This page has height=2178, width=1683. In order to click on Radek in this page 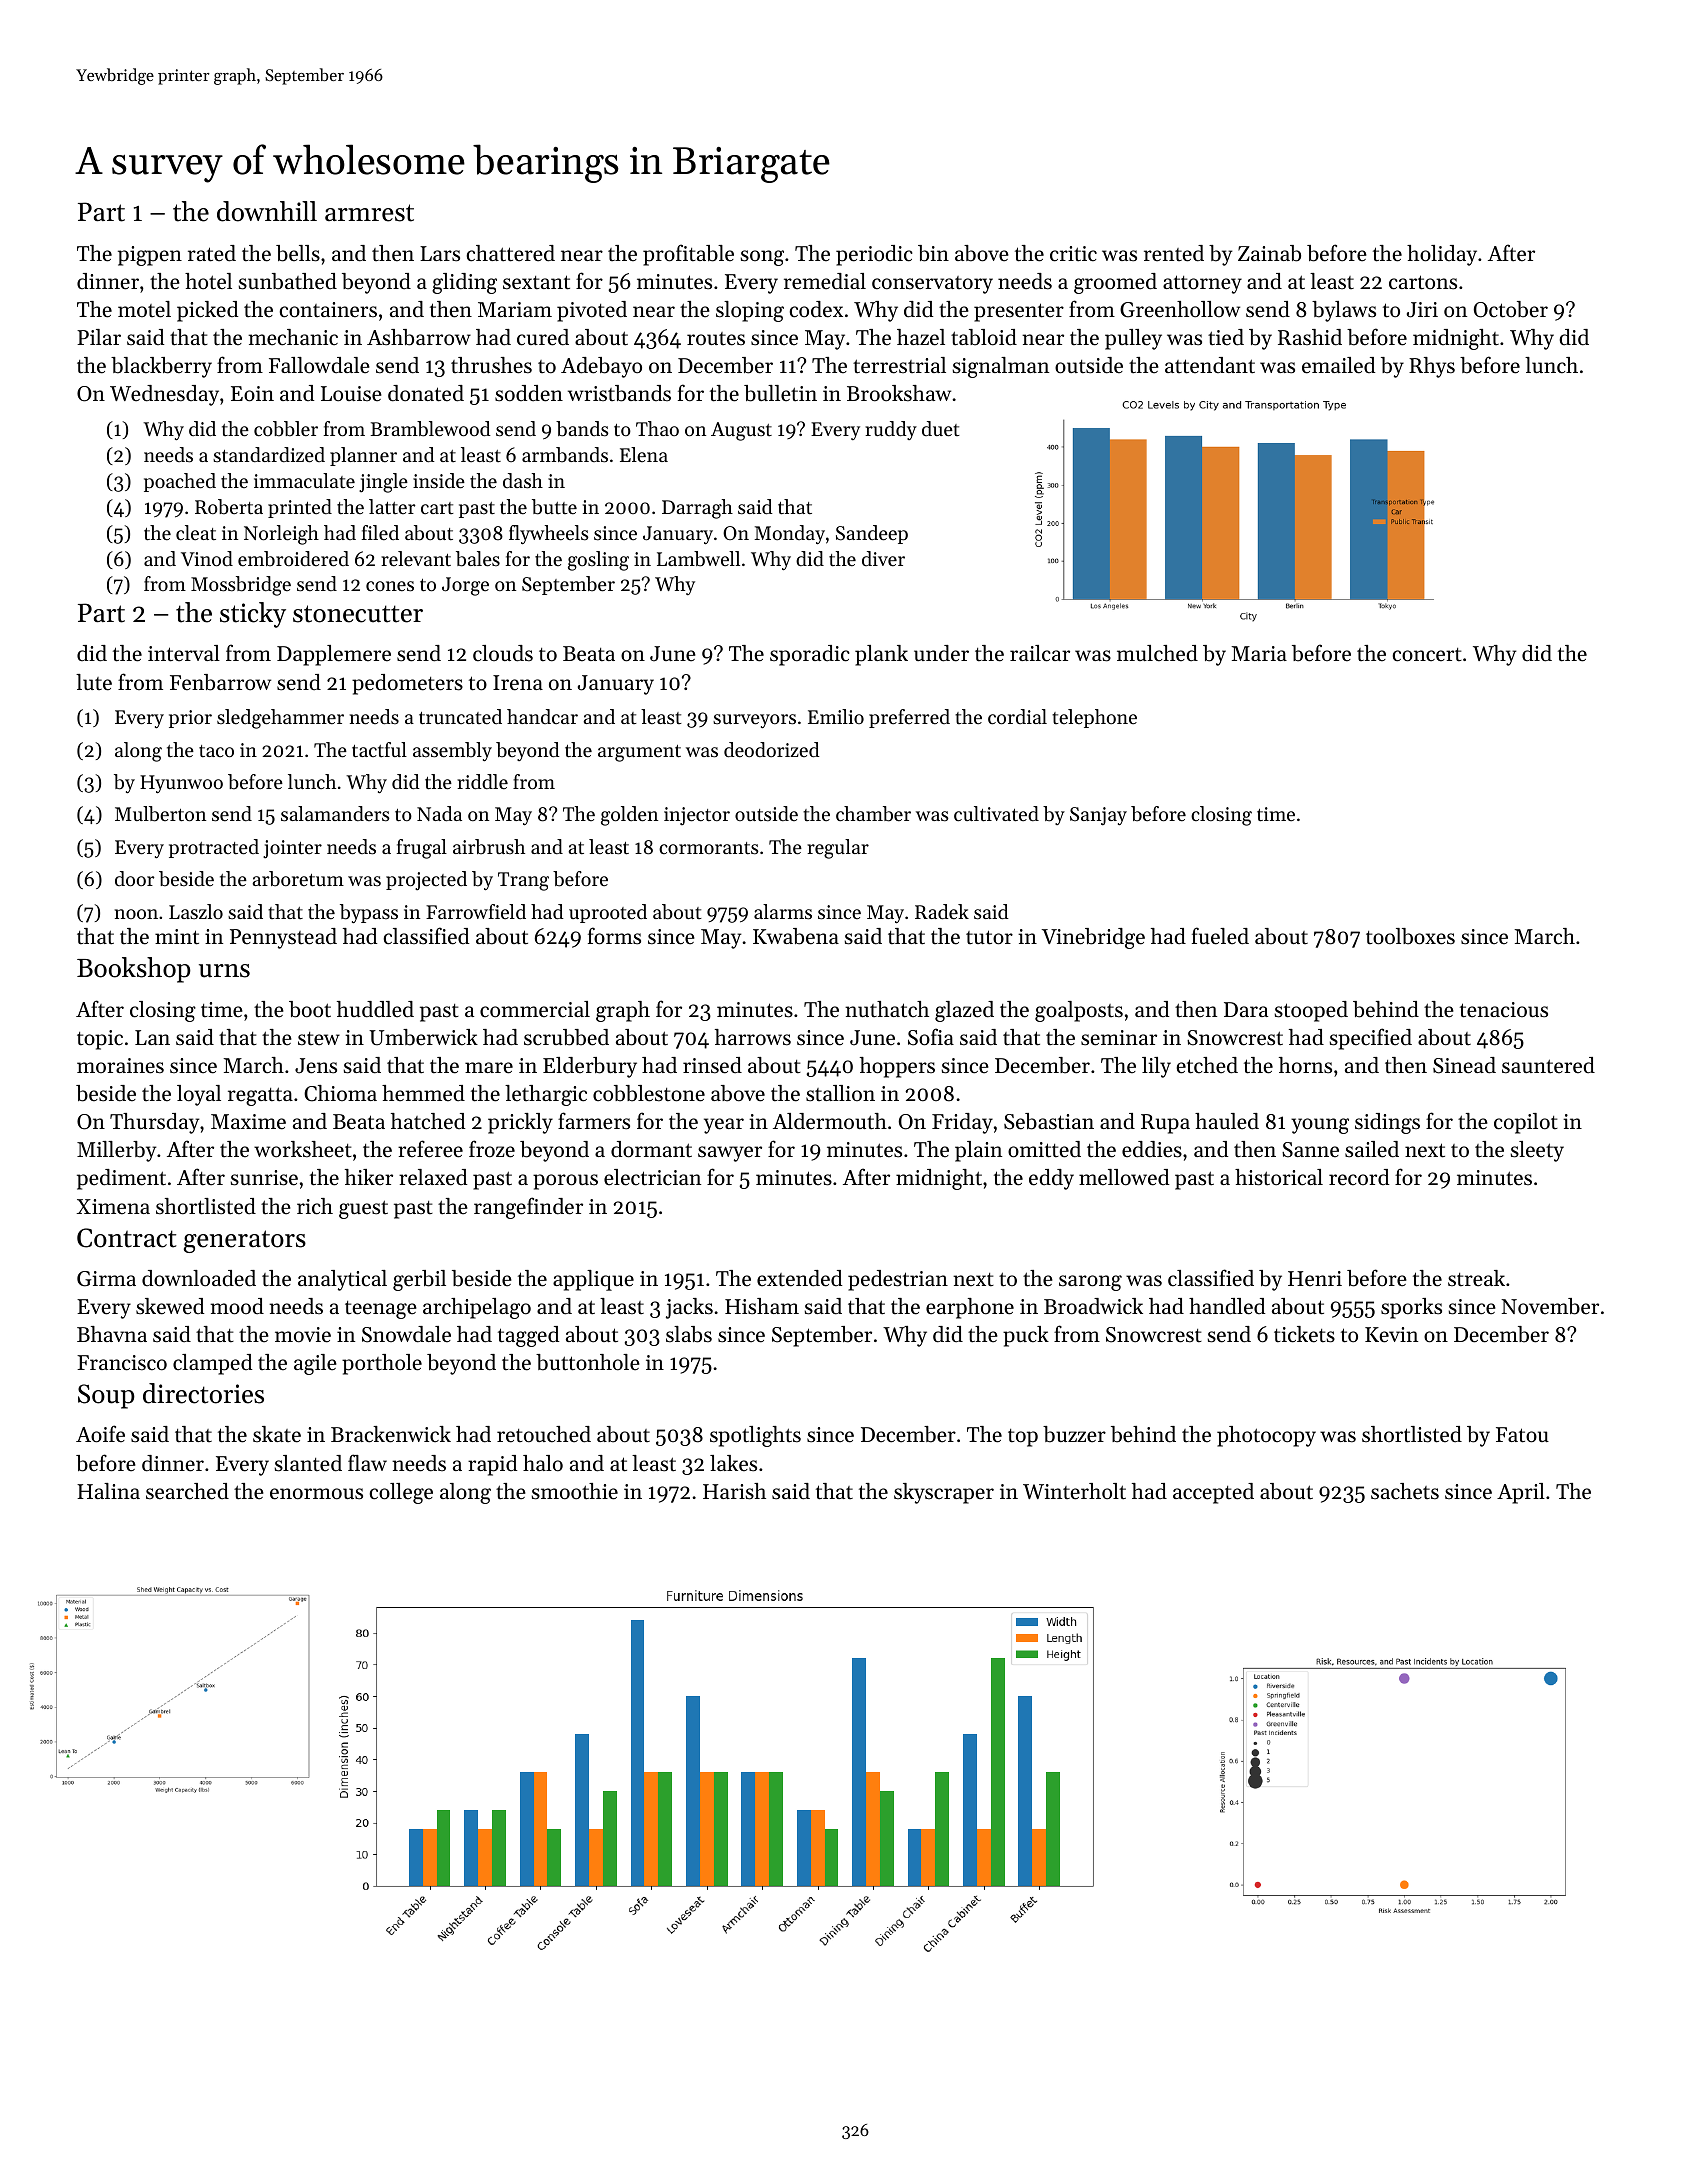, I will do `click(942, 912)`.
